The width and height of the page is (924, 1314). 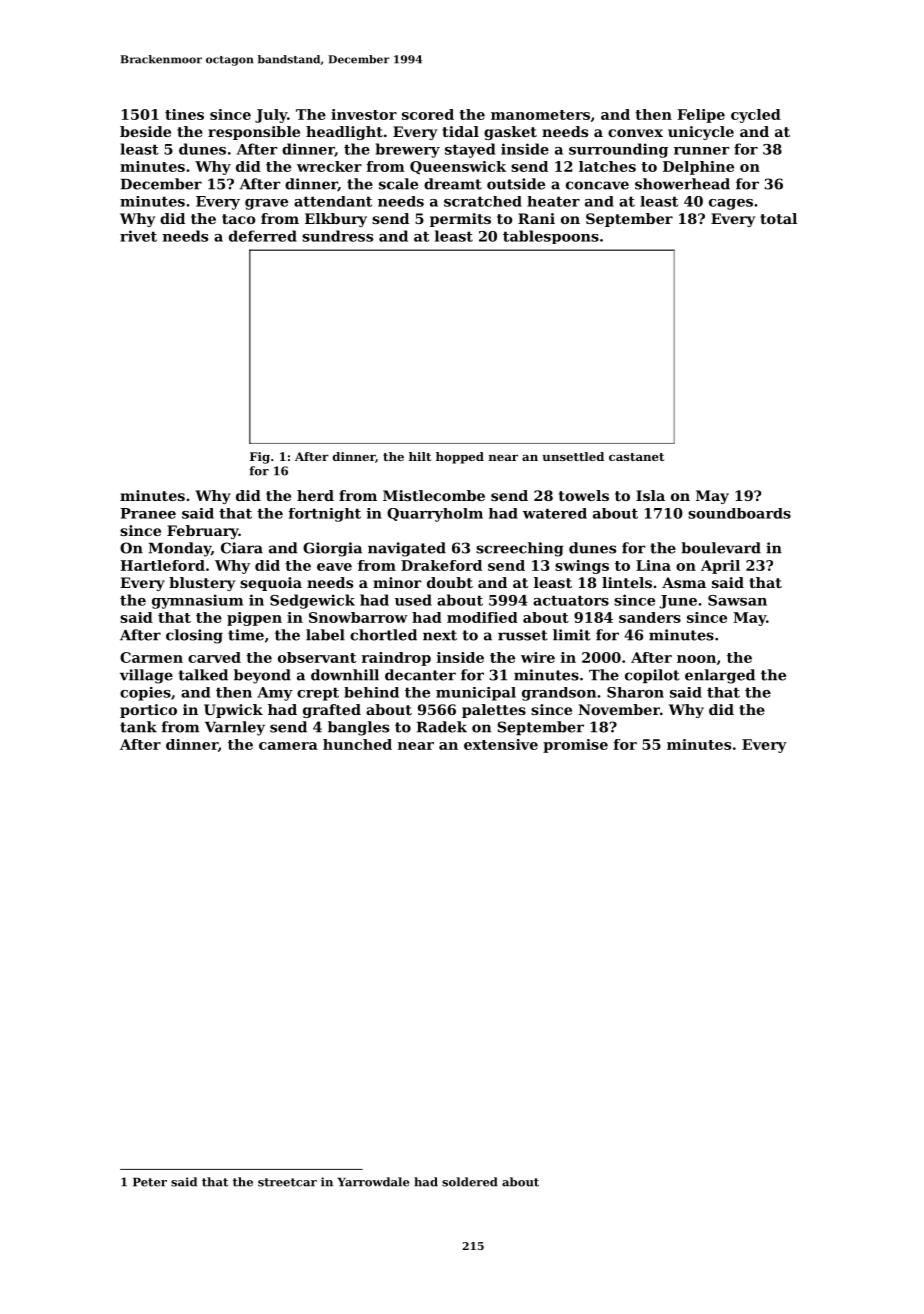 I want to click on Radek, so click(x=442, y=727).
